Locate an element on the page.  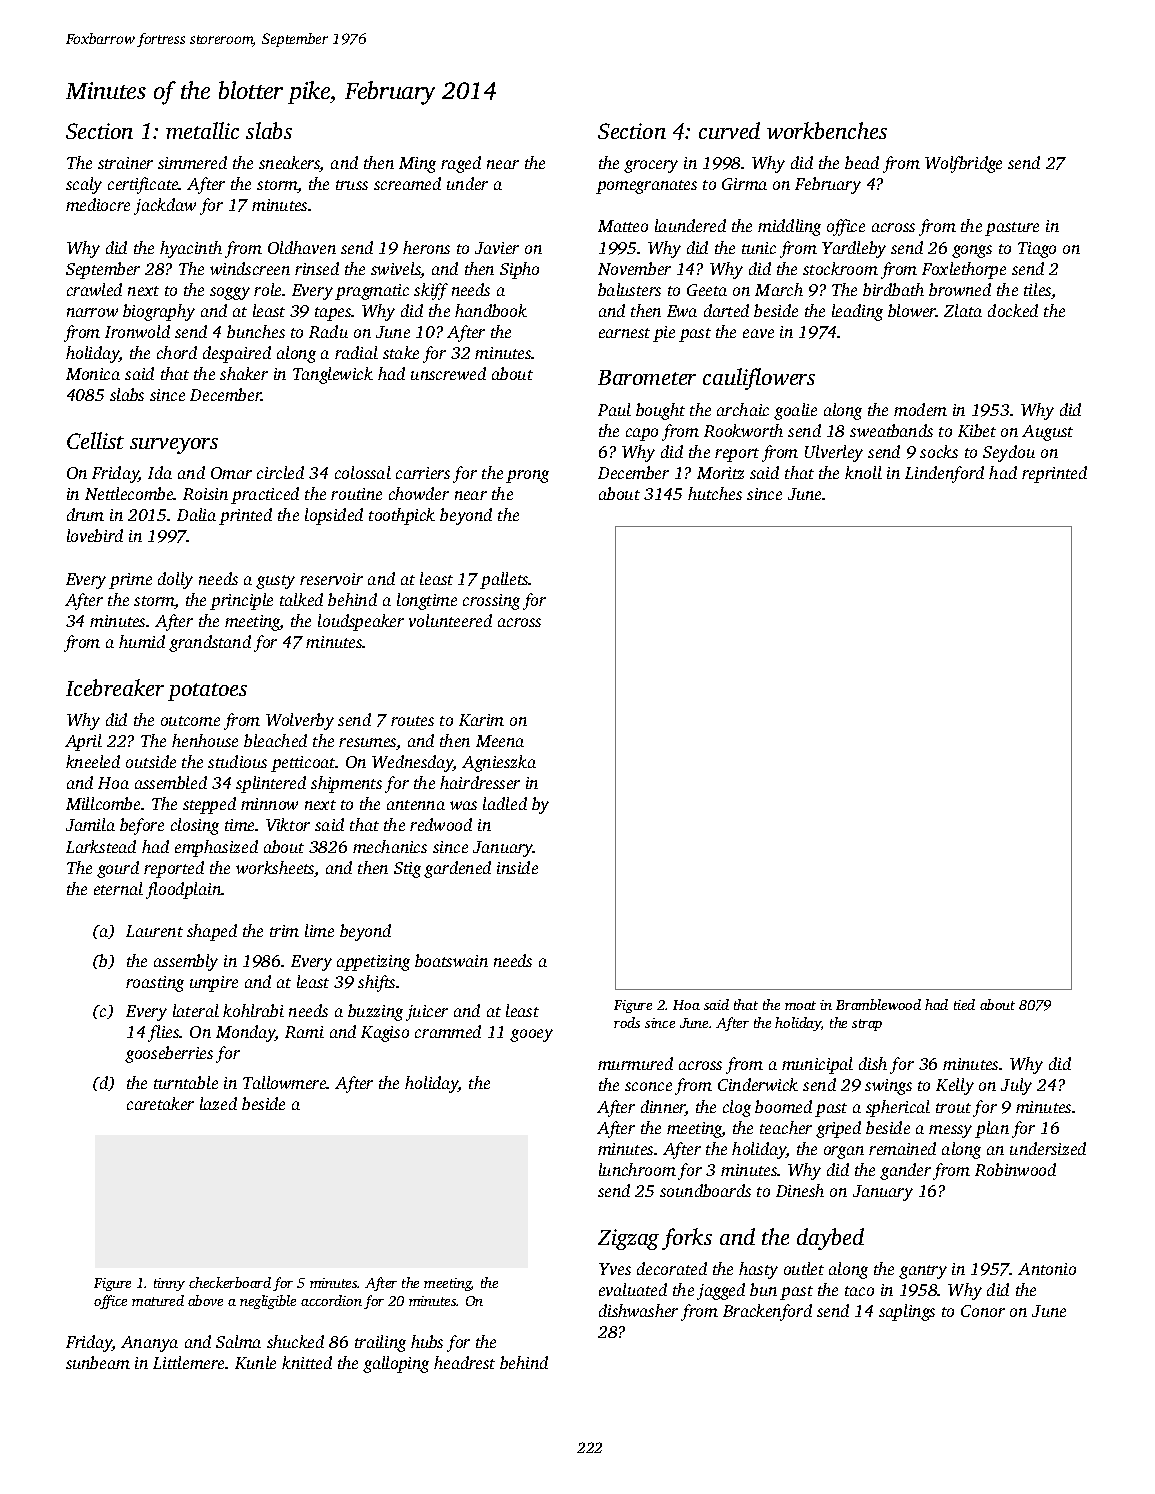
inside is located at coordinates (517, 867).
